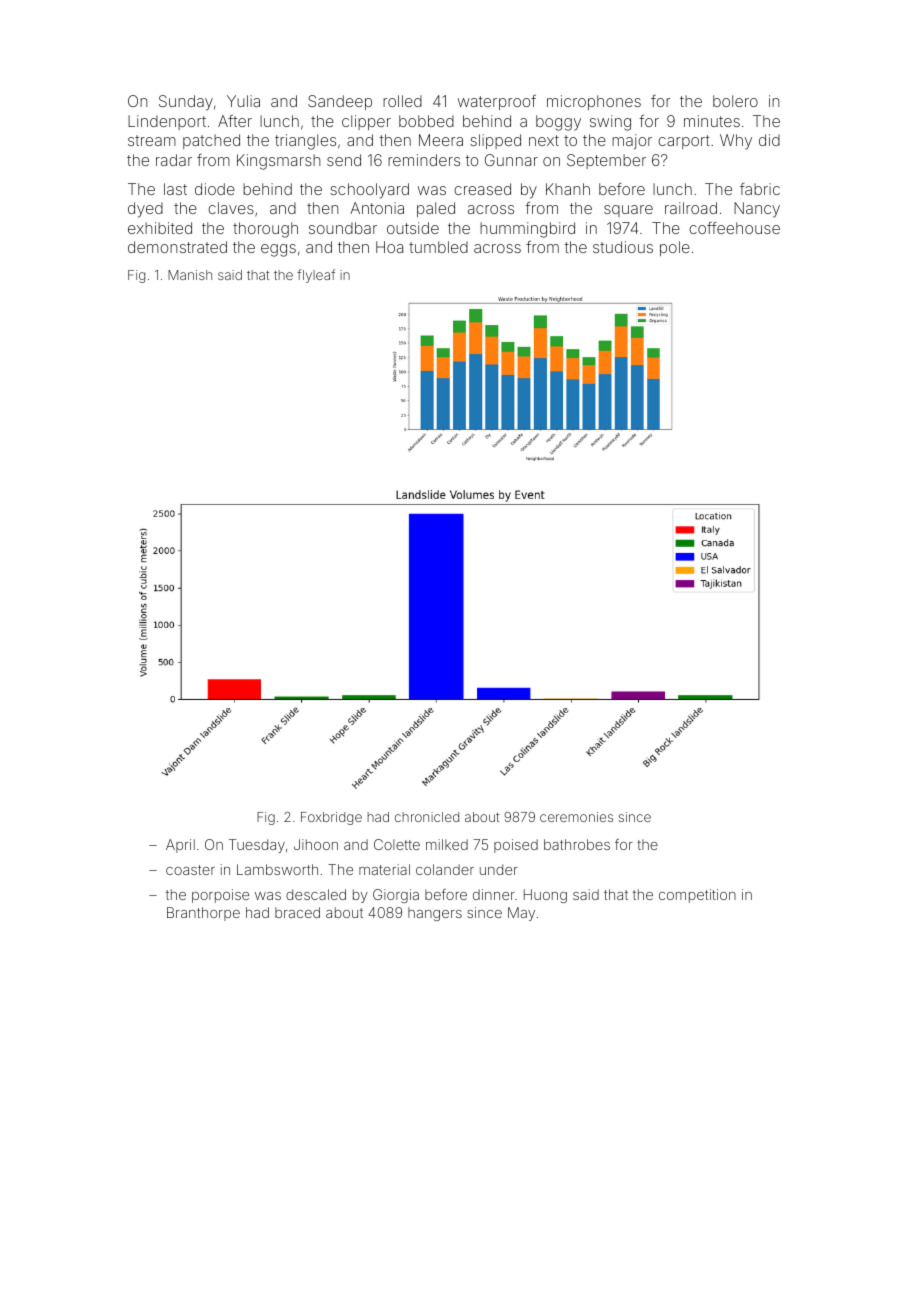  Describe the element at coordinates (190, 275) in the screenshot. I see `Manish` at that location.
